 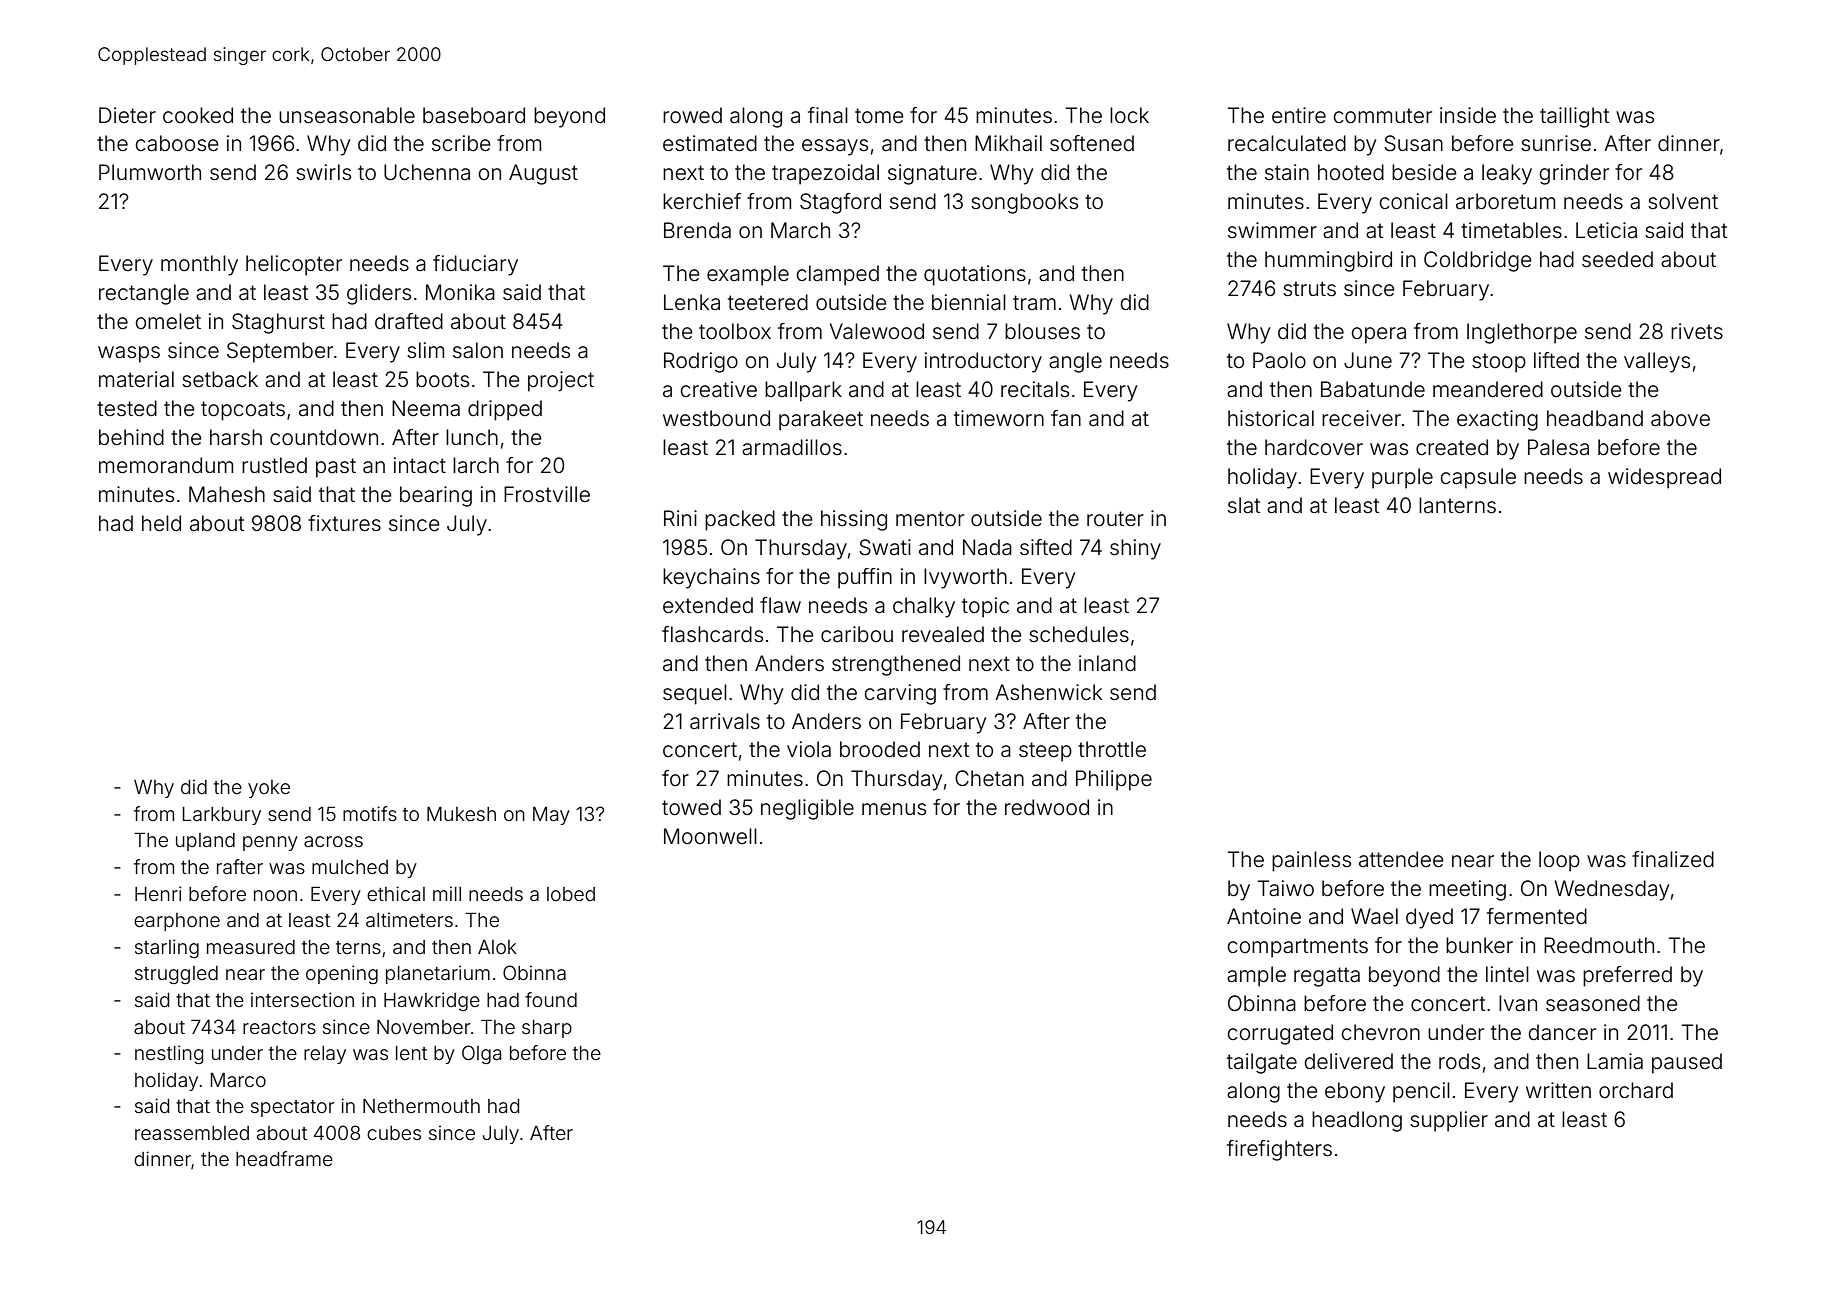 What do you see at coordinates (835, 147) in the document?
I see `essays` at bounding box center [835, 147].
